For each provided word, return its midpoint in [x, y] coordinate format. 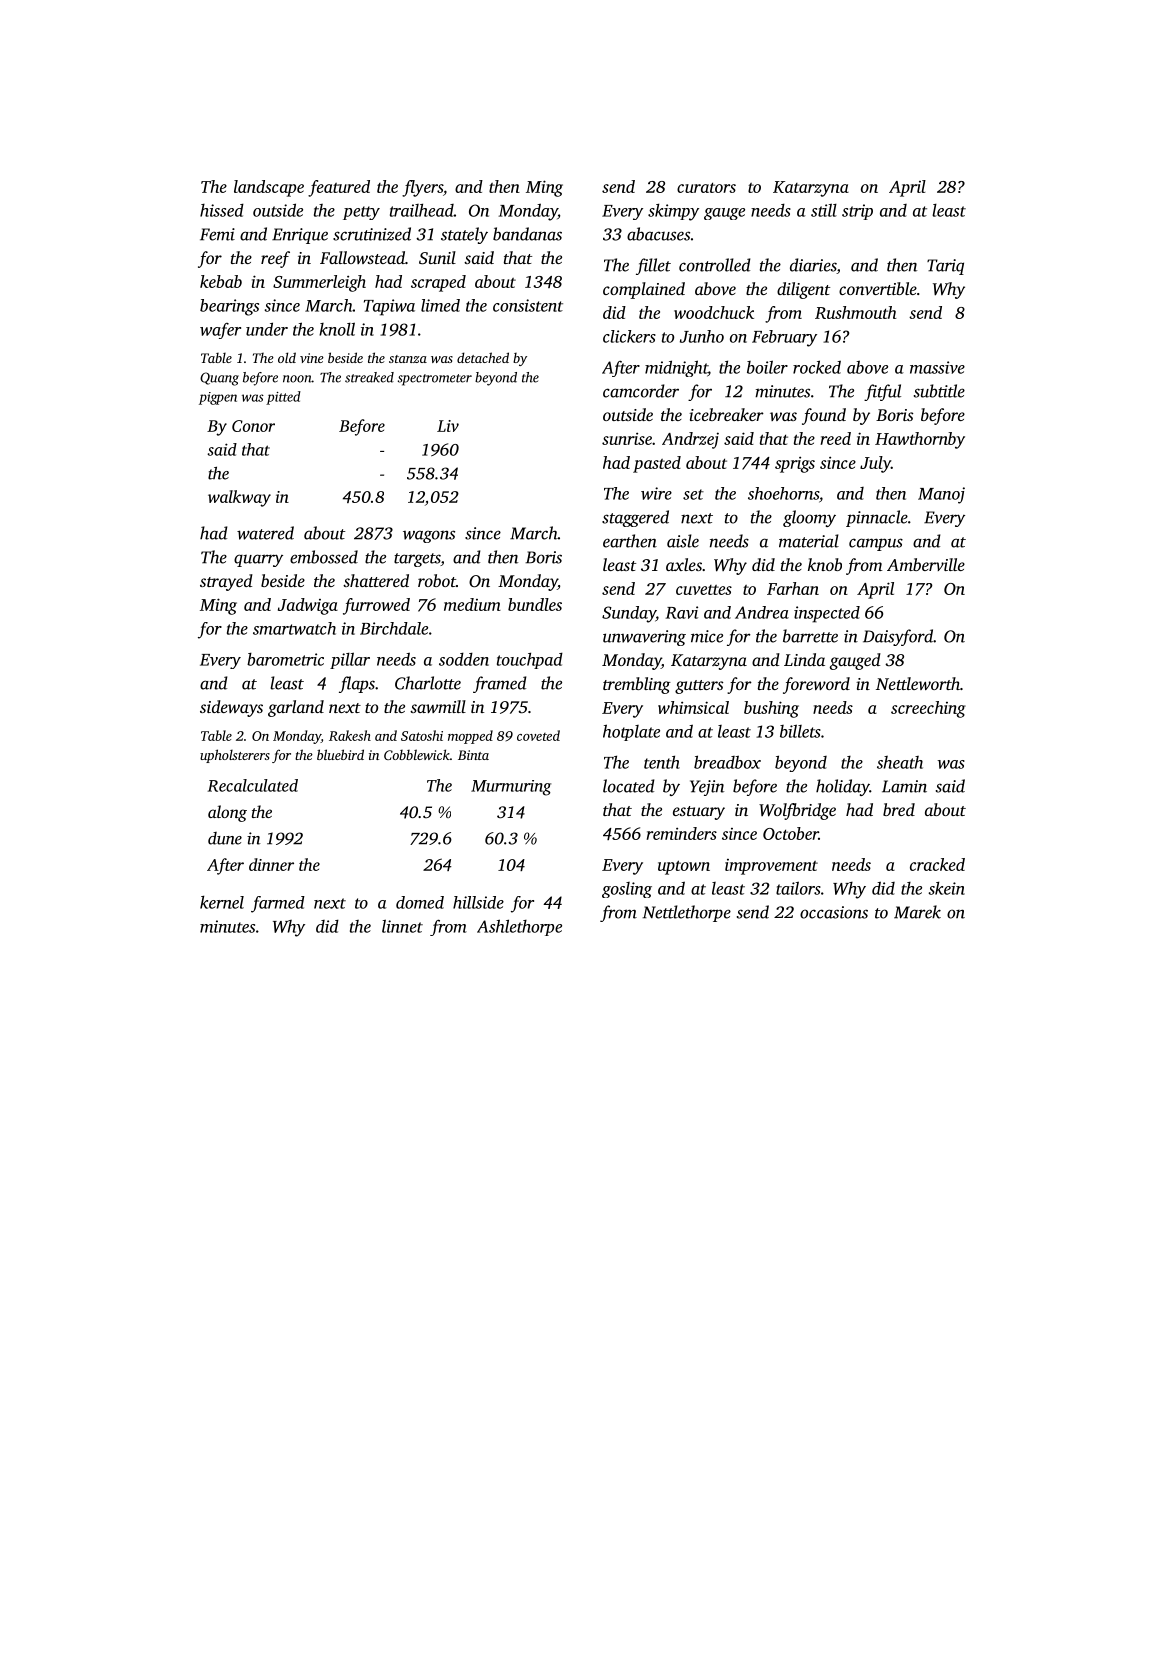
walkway [239, 498]
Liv [448, 426]
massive [937, 367]
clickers [629, 336]
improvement [771, 867]
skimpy [673, 212]
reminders [681, 833]
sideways [231, 708]
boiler [767, 367]
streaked [369, 377]
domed [420, 902]
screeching [928, 709]
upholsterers [235, 756]
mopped [470, 737]
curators [706, 187]
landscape [269, 188]
